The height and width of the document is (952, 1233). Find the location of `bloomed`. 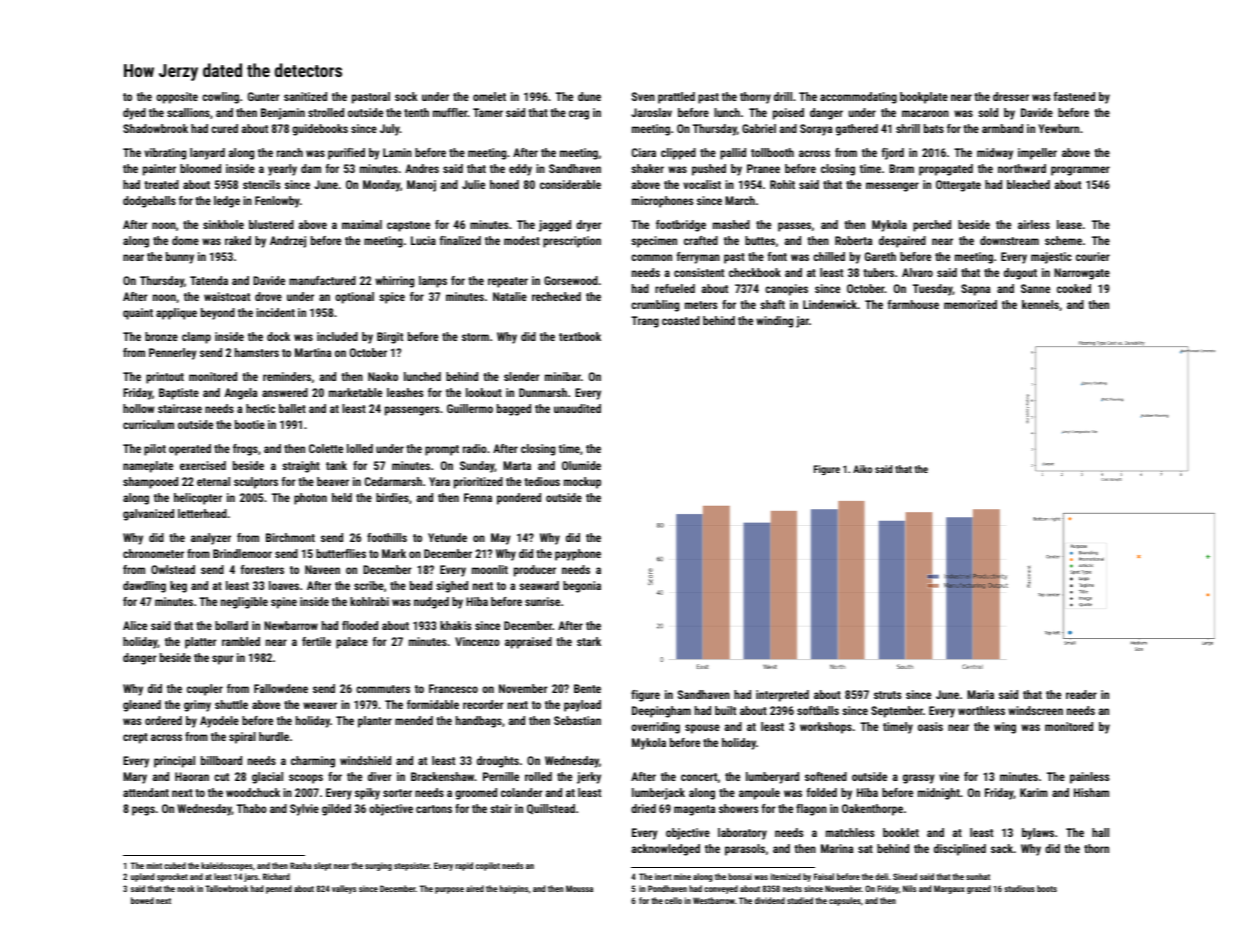

bloomed is located at coordinates (200, 168).
